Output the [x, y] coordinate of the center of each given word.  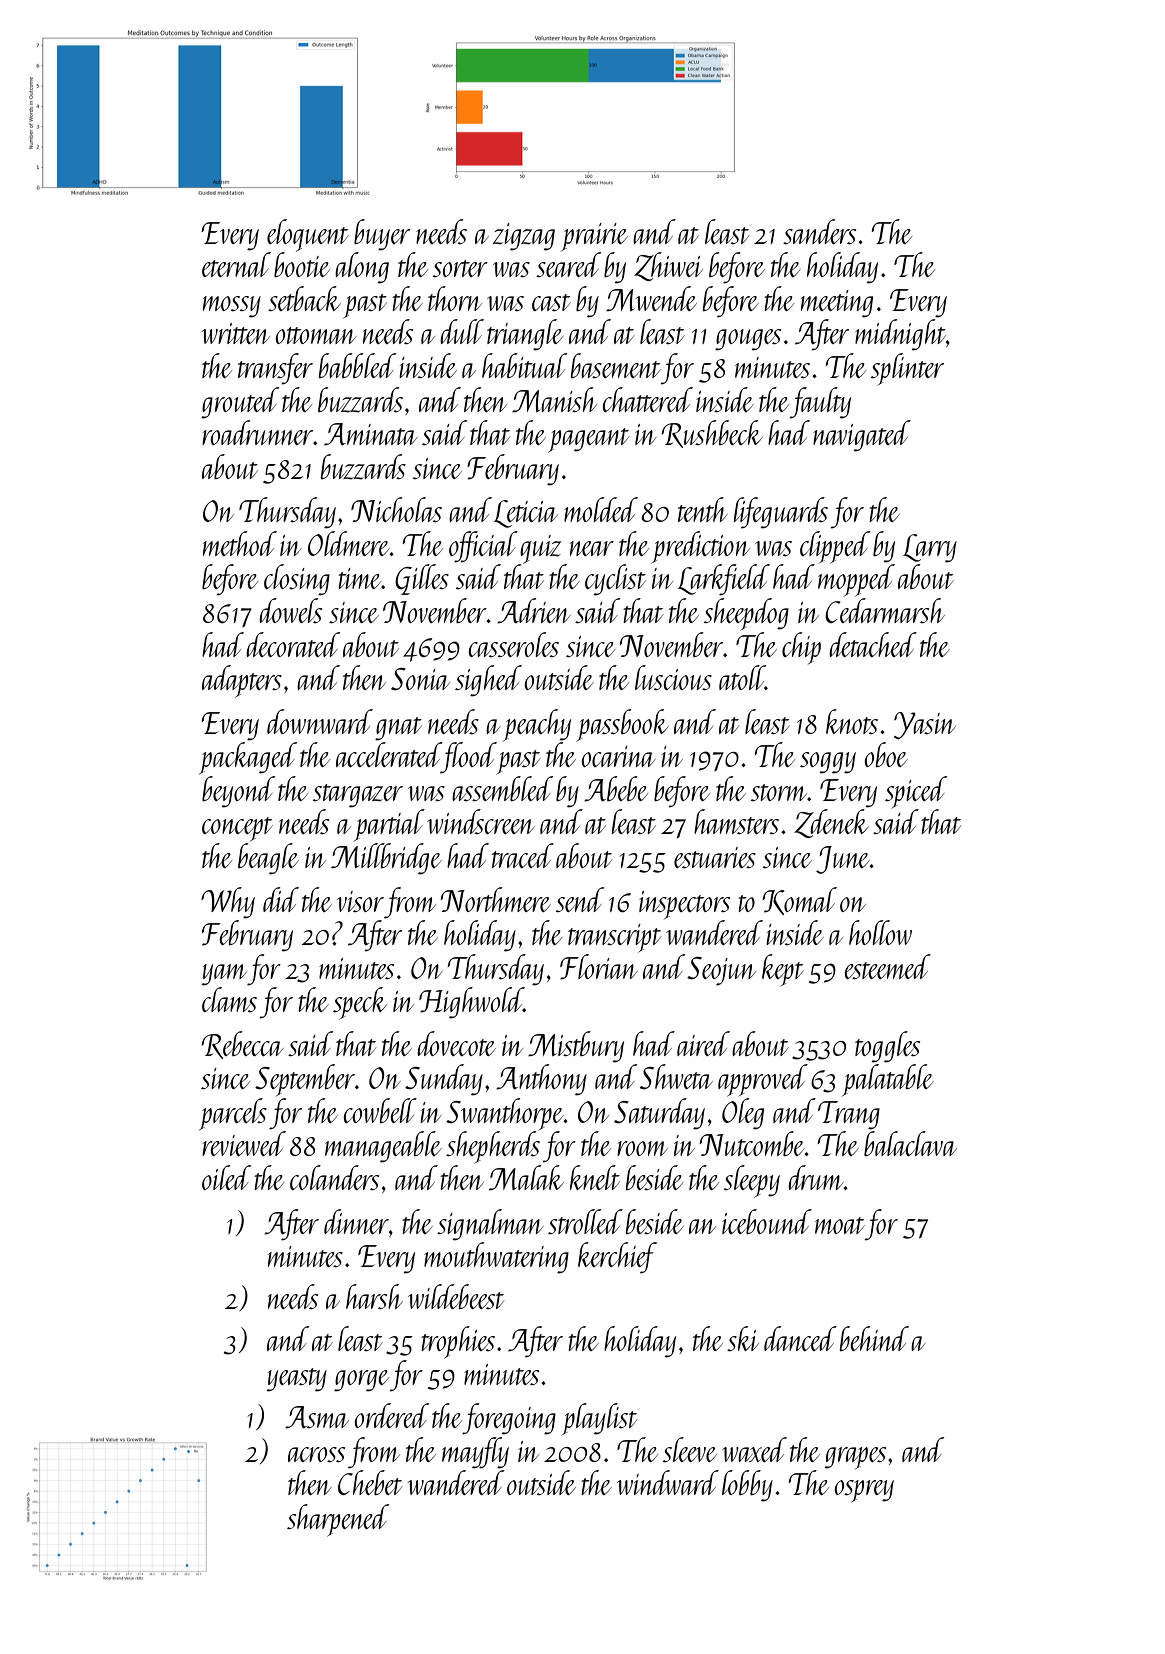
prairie [594, 237]
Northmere [496, 899]
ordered [391, 1415]
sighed [488, 681]
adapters [242, 681]
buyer [382, 235]
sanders [819, 231]
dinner [356, 1221]
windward [668, 1482]
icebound [767, 1221]
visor [360, 901]
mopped [856, 580]
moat [840, 1225]
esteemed [887, 966]
